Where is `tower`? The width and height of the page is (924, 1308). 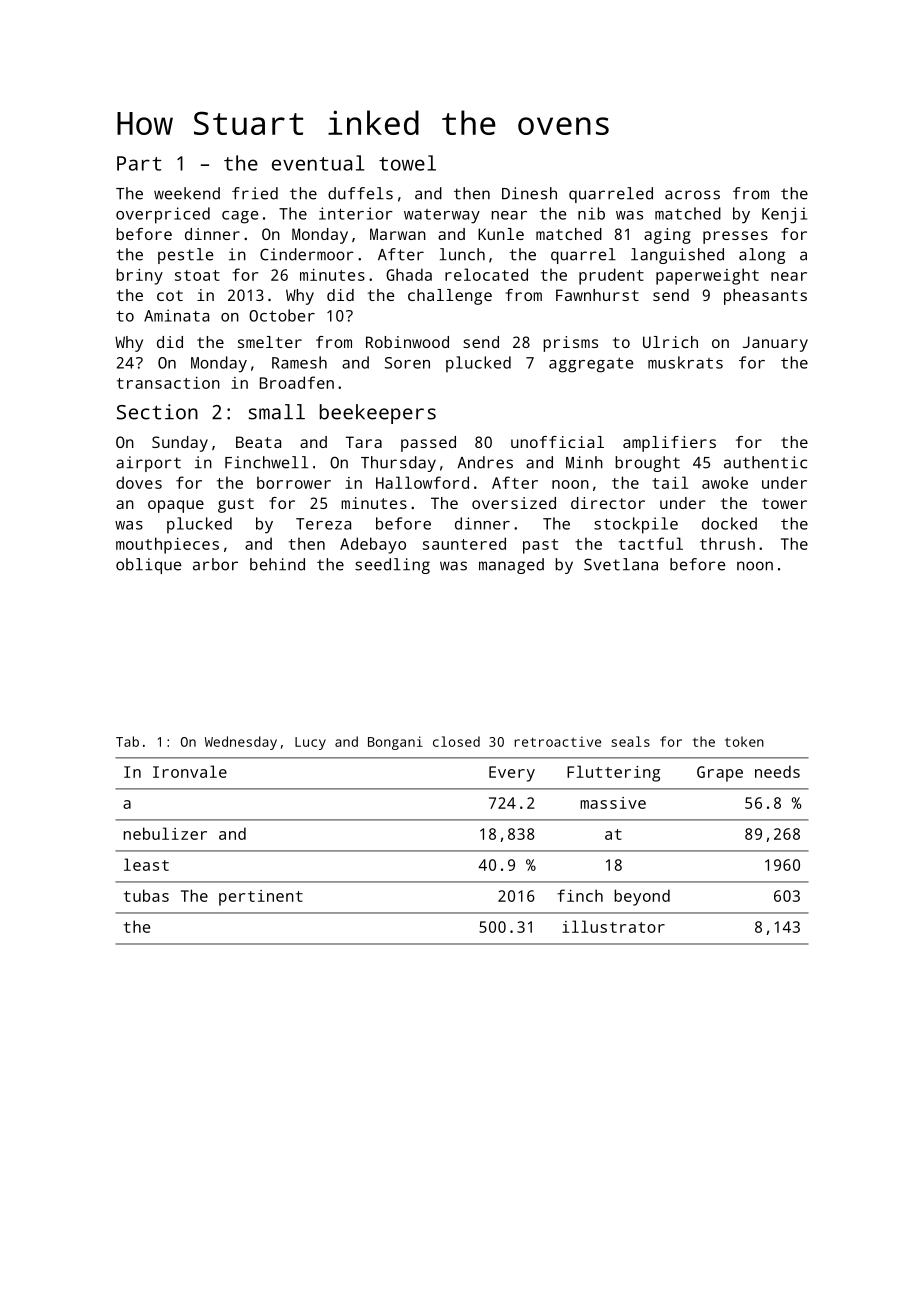 tower is located at coordinates (784, 503).
